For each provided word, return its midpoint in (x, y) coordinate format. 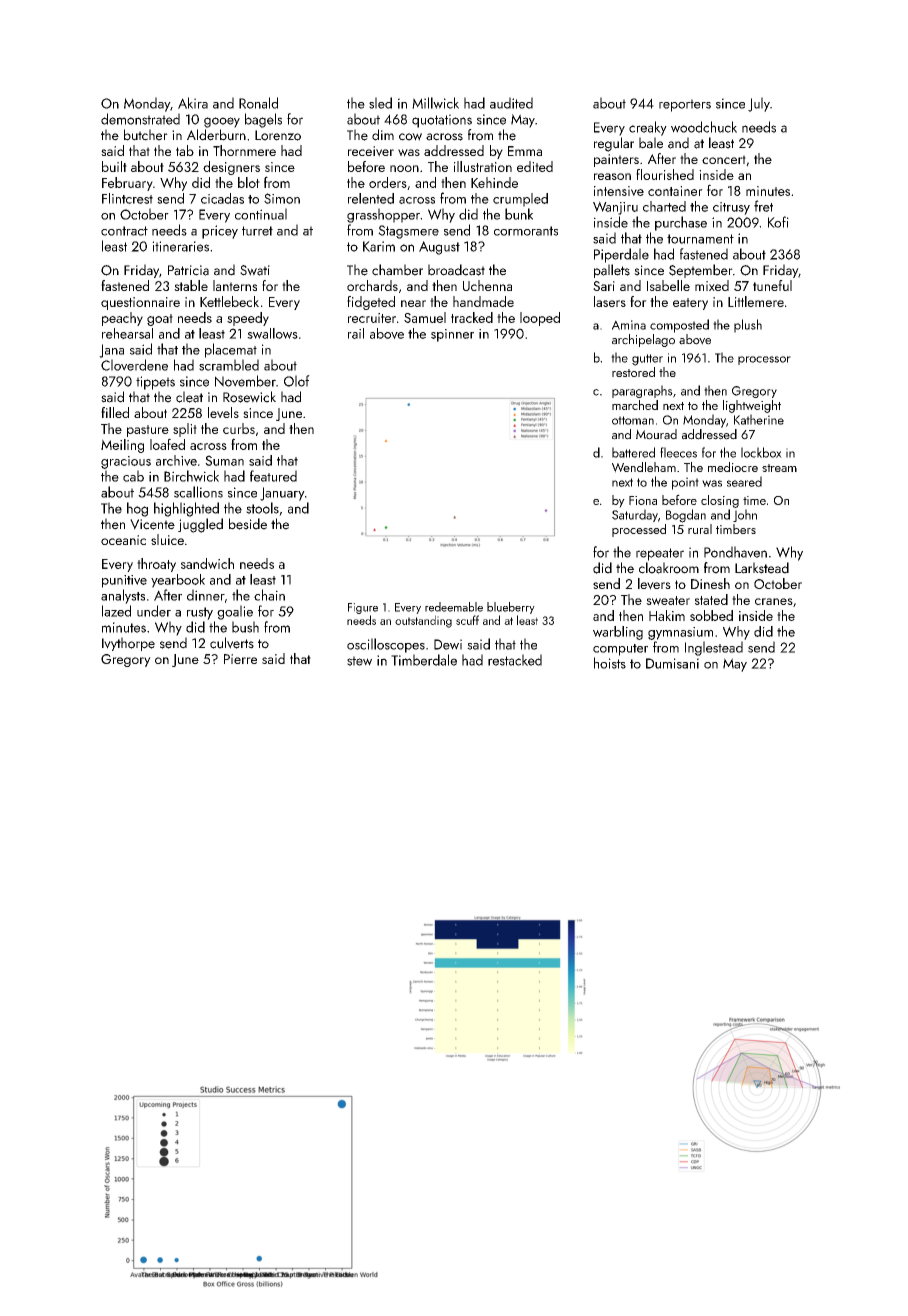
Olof (297, 381)
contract (124, 231)
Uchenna (487, 285)
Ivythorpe (128, 644)
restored (633, 372)
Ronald (258, 103)
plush (748, 326)
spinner (452, 335)
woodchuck (704, 127)
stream (779, 468)
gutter (647, 360)
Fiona (643, 500)
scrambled (229, 365)
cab (133, 476)
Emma (525, 151)
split (185, 430)
